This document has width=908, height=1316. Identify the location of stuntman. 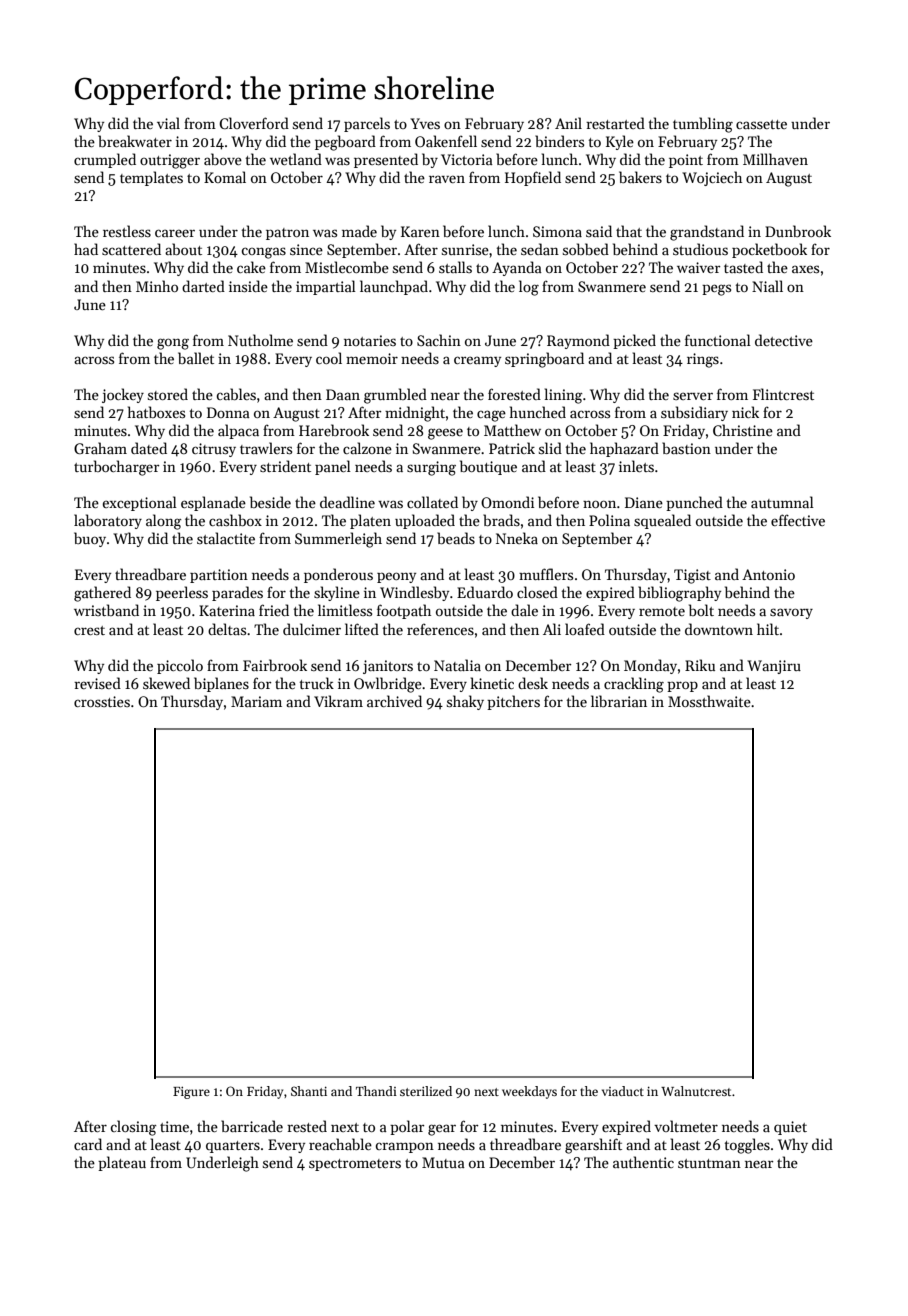
(709, 1163).
